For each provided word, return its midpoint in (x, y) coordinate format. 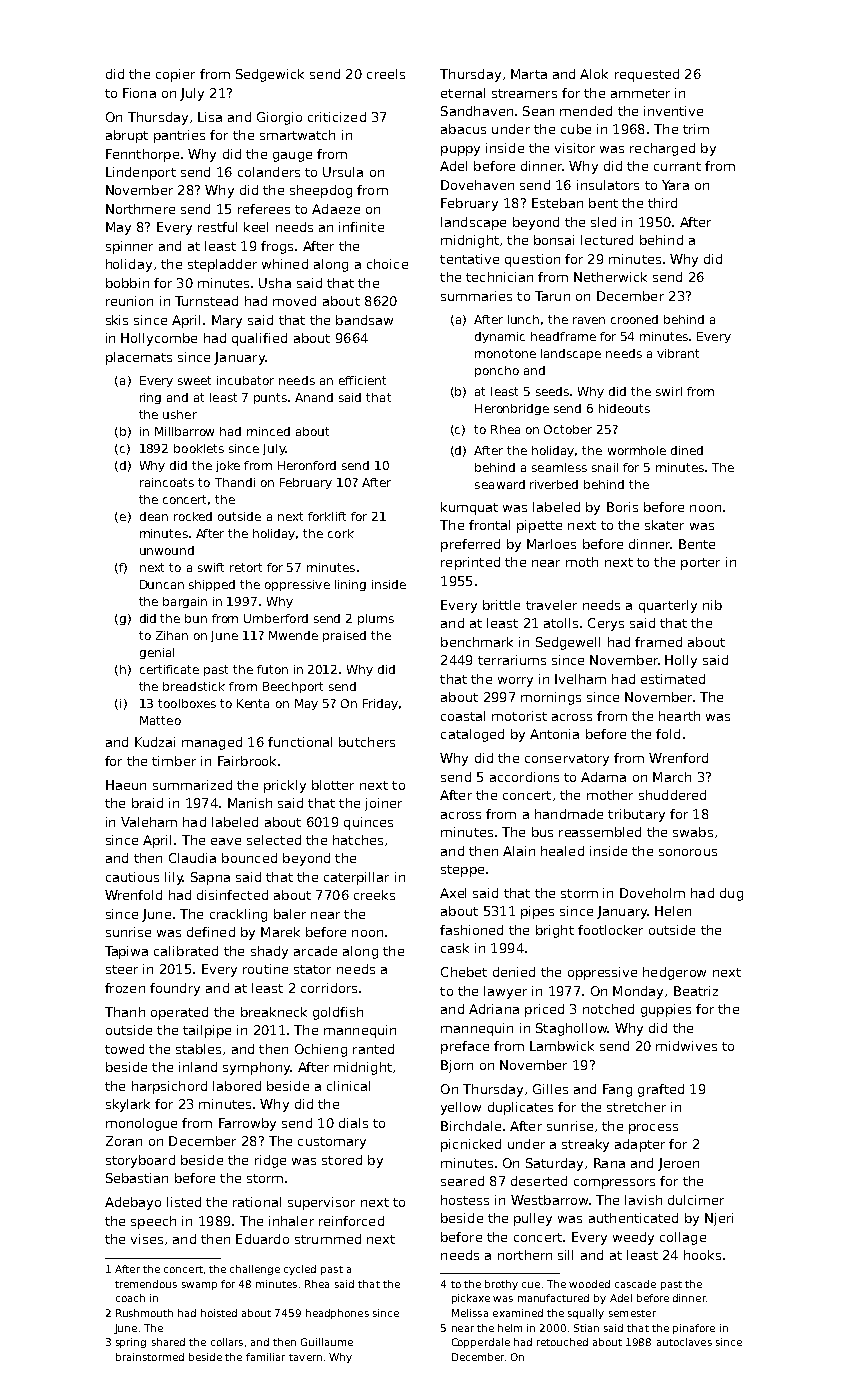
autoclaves (684, 1342)
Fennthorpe (142, 155)
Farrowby (247, 1124)
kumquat (469, 508)
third (662, 203)
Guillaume (327, 1342)
